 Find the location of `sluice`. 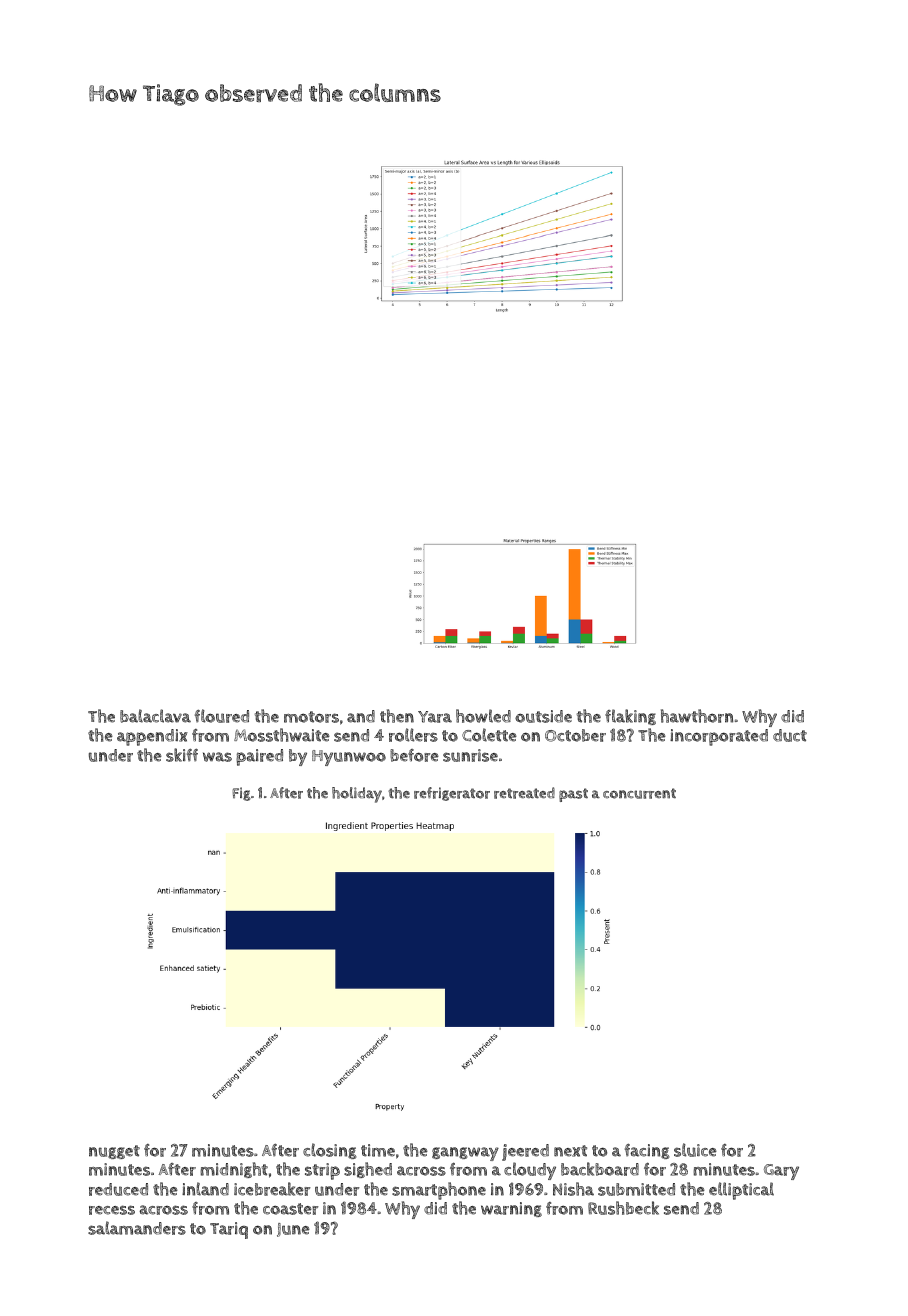

sluice is located at coordinates (695, 1150).
